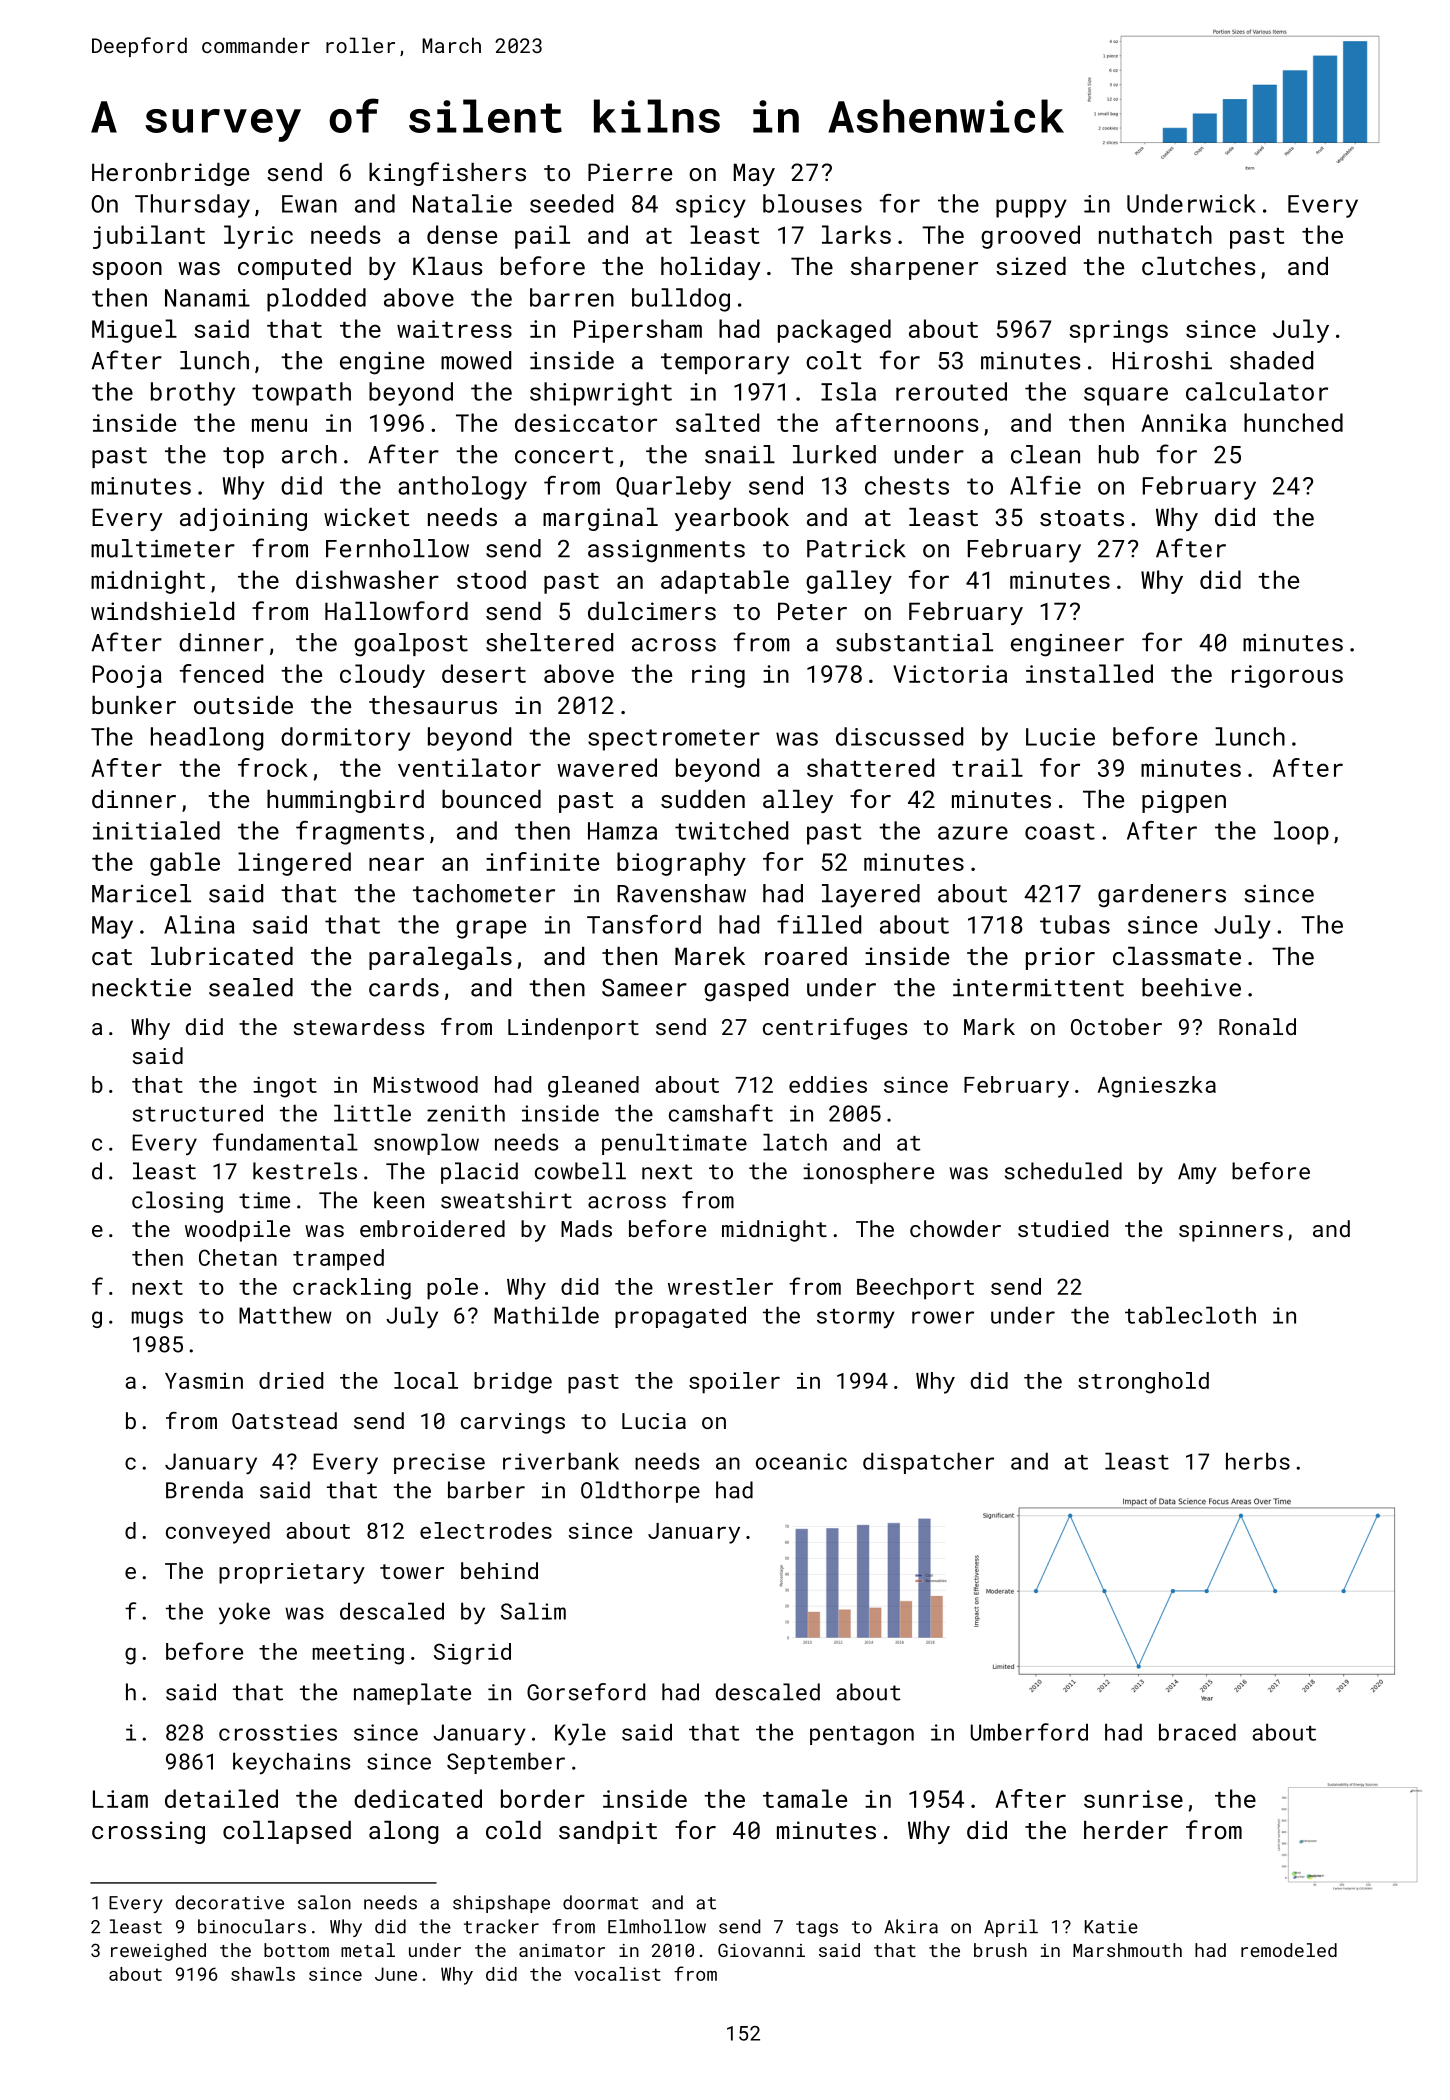 This screenshot has height=2100, width=1450. Describe the element at coordinates (285, 1142) in the screenshot. I see `fundamental` at that location.
